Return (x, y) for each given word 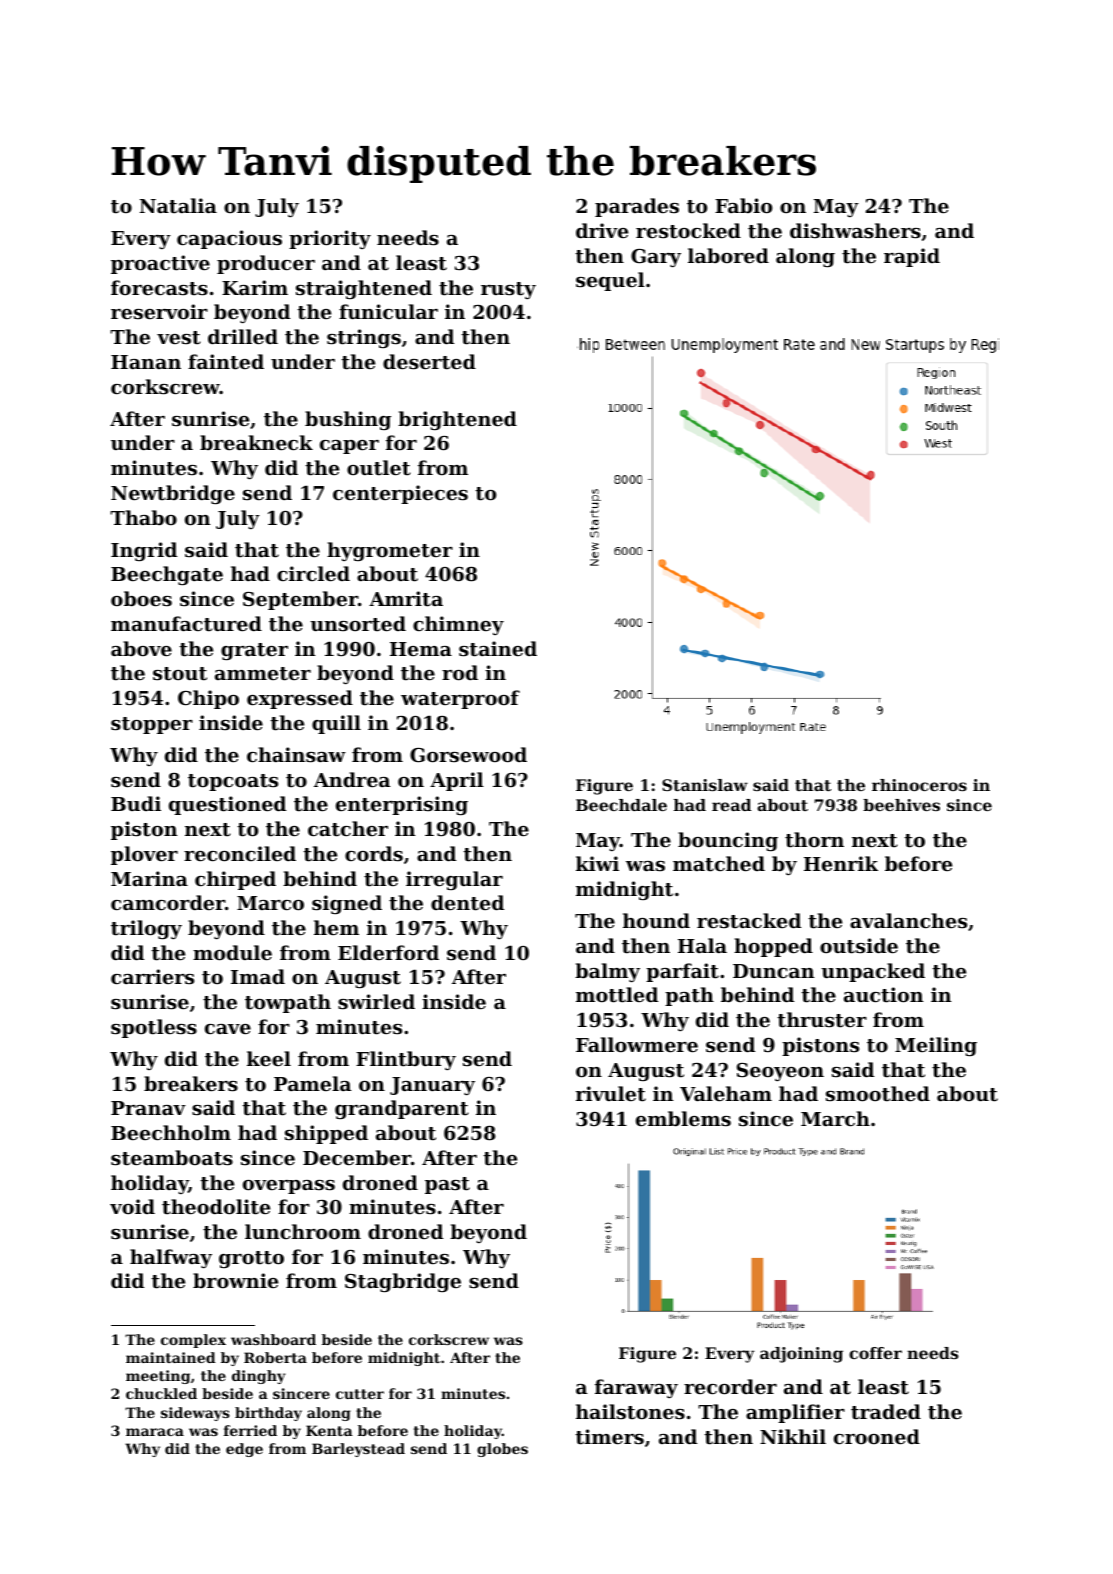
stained (498, 649)
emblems (683, 1118)
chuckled (161, 1393)
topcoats (233, 782)
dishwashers (855, 231)
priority (330, 239)
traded (886, 1412)
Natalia (178, 206)
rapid (912, 257)
